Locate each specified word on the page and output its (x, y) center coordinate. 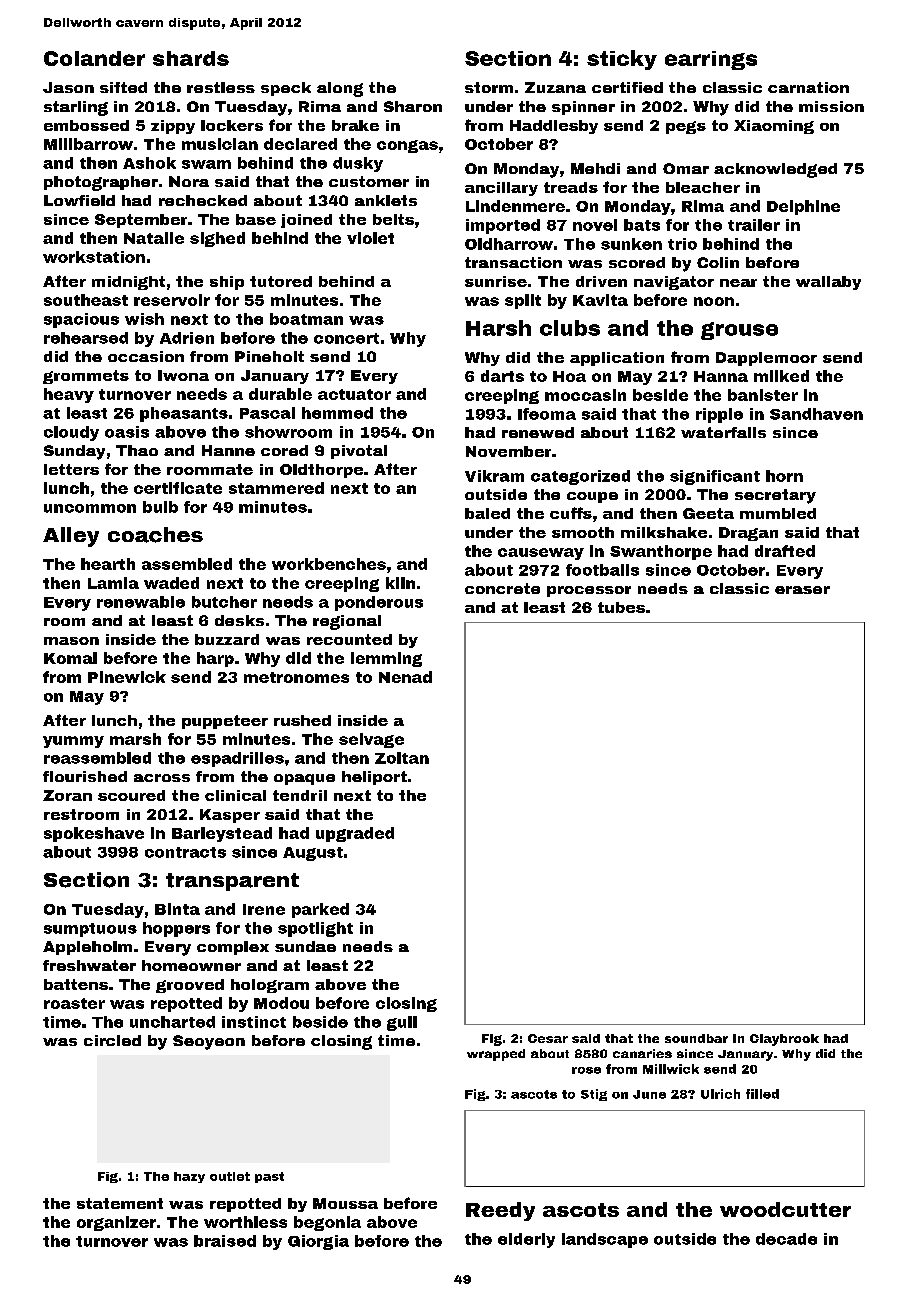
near (738, 283)
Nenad (405, 677)
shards (191, 58)
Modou (281, 1003)
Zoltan (402, 758)
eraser (802, 590)
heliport (374, 778)
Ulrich (720, 1094)
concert (346, 338)
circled (112, 1040)
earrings (711, 60)
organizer (116, 1223)
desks (239, 620)
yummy (73, 742)
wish (144, 319)
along (340, 89)
